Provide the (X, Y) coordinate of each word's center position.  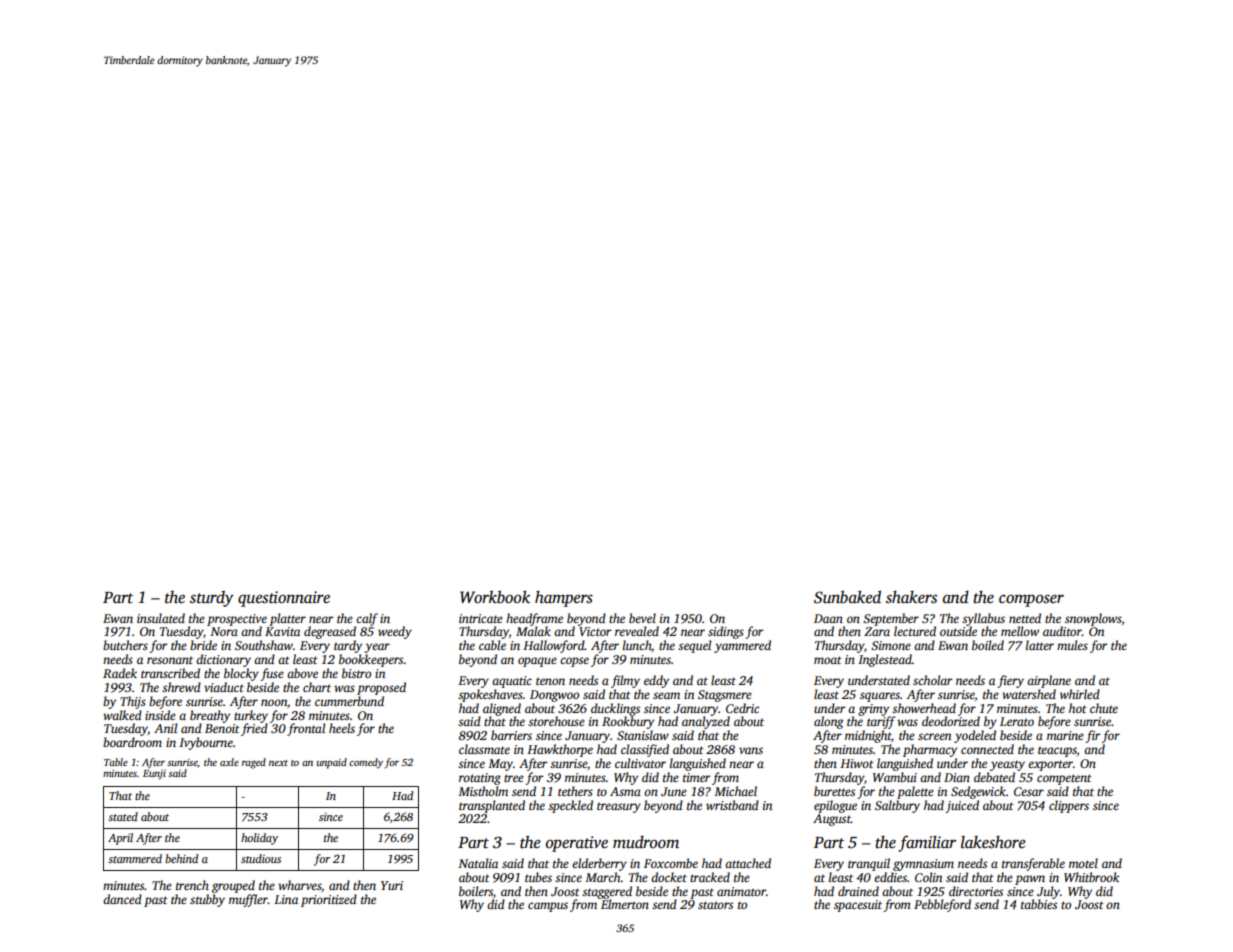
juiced (962, 806)
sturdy (212, 599)
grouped (233, 886)
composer (1031, 600)
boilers (476, 891)
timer (697, 777)
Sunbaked (847, 597)
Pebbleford (942, 905)
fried (254, 729)
